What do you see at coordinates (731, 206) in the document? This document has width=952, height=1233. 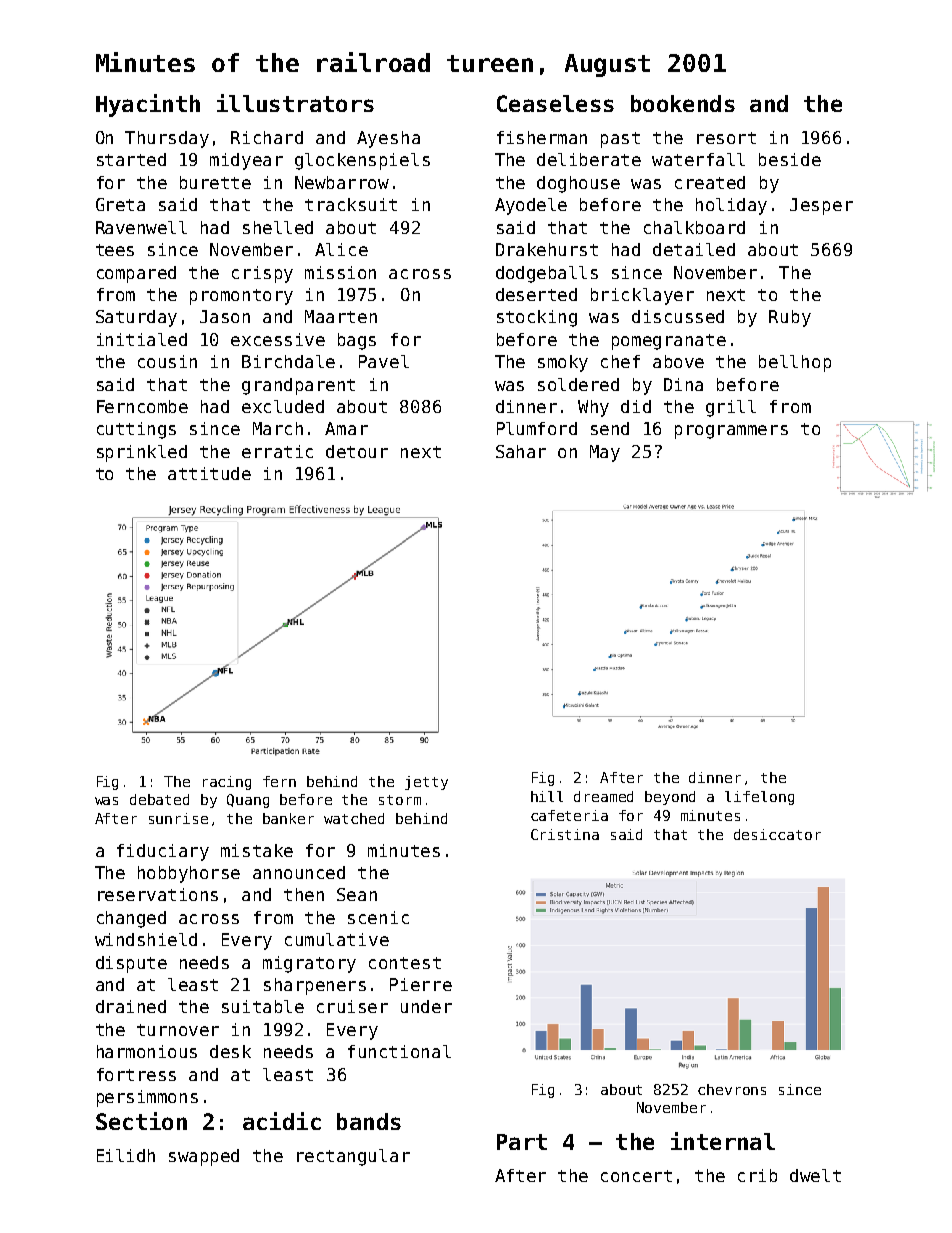 I see `holiday` at bounding box center [731, 206].
